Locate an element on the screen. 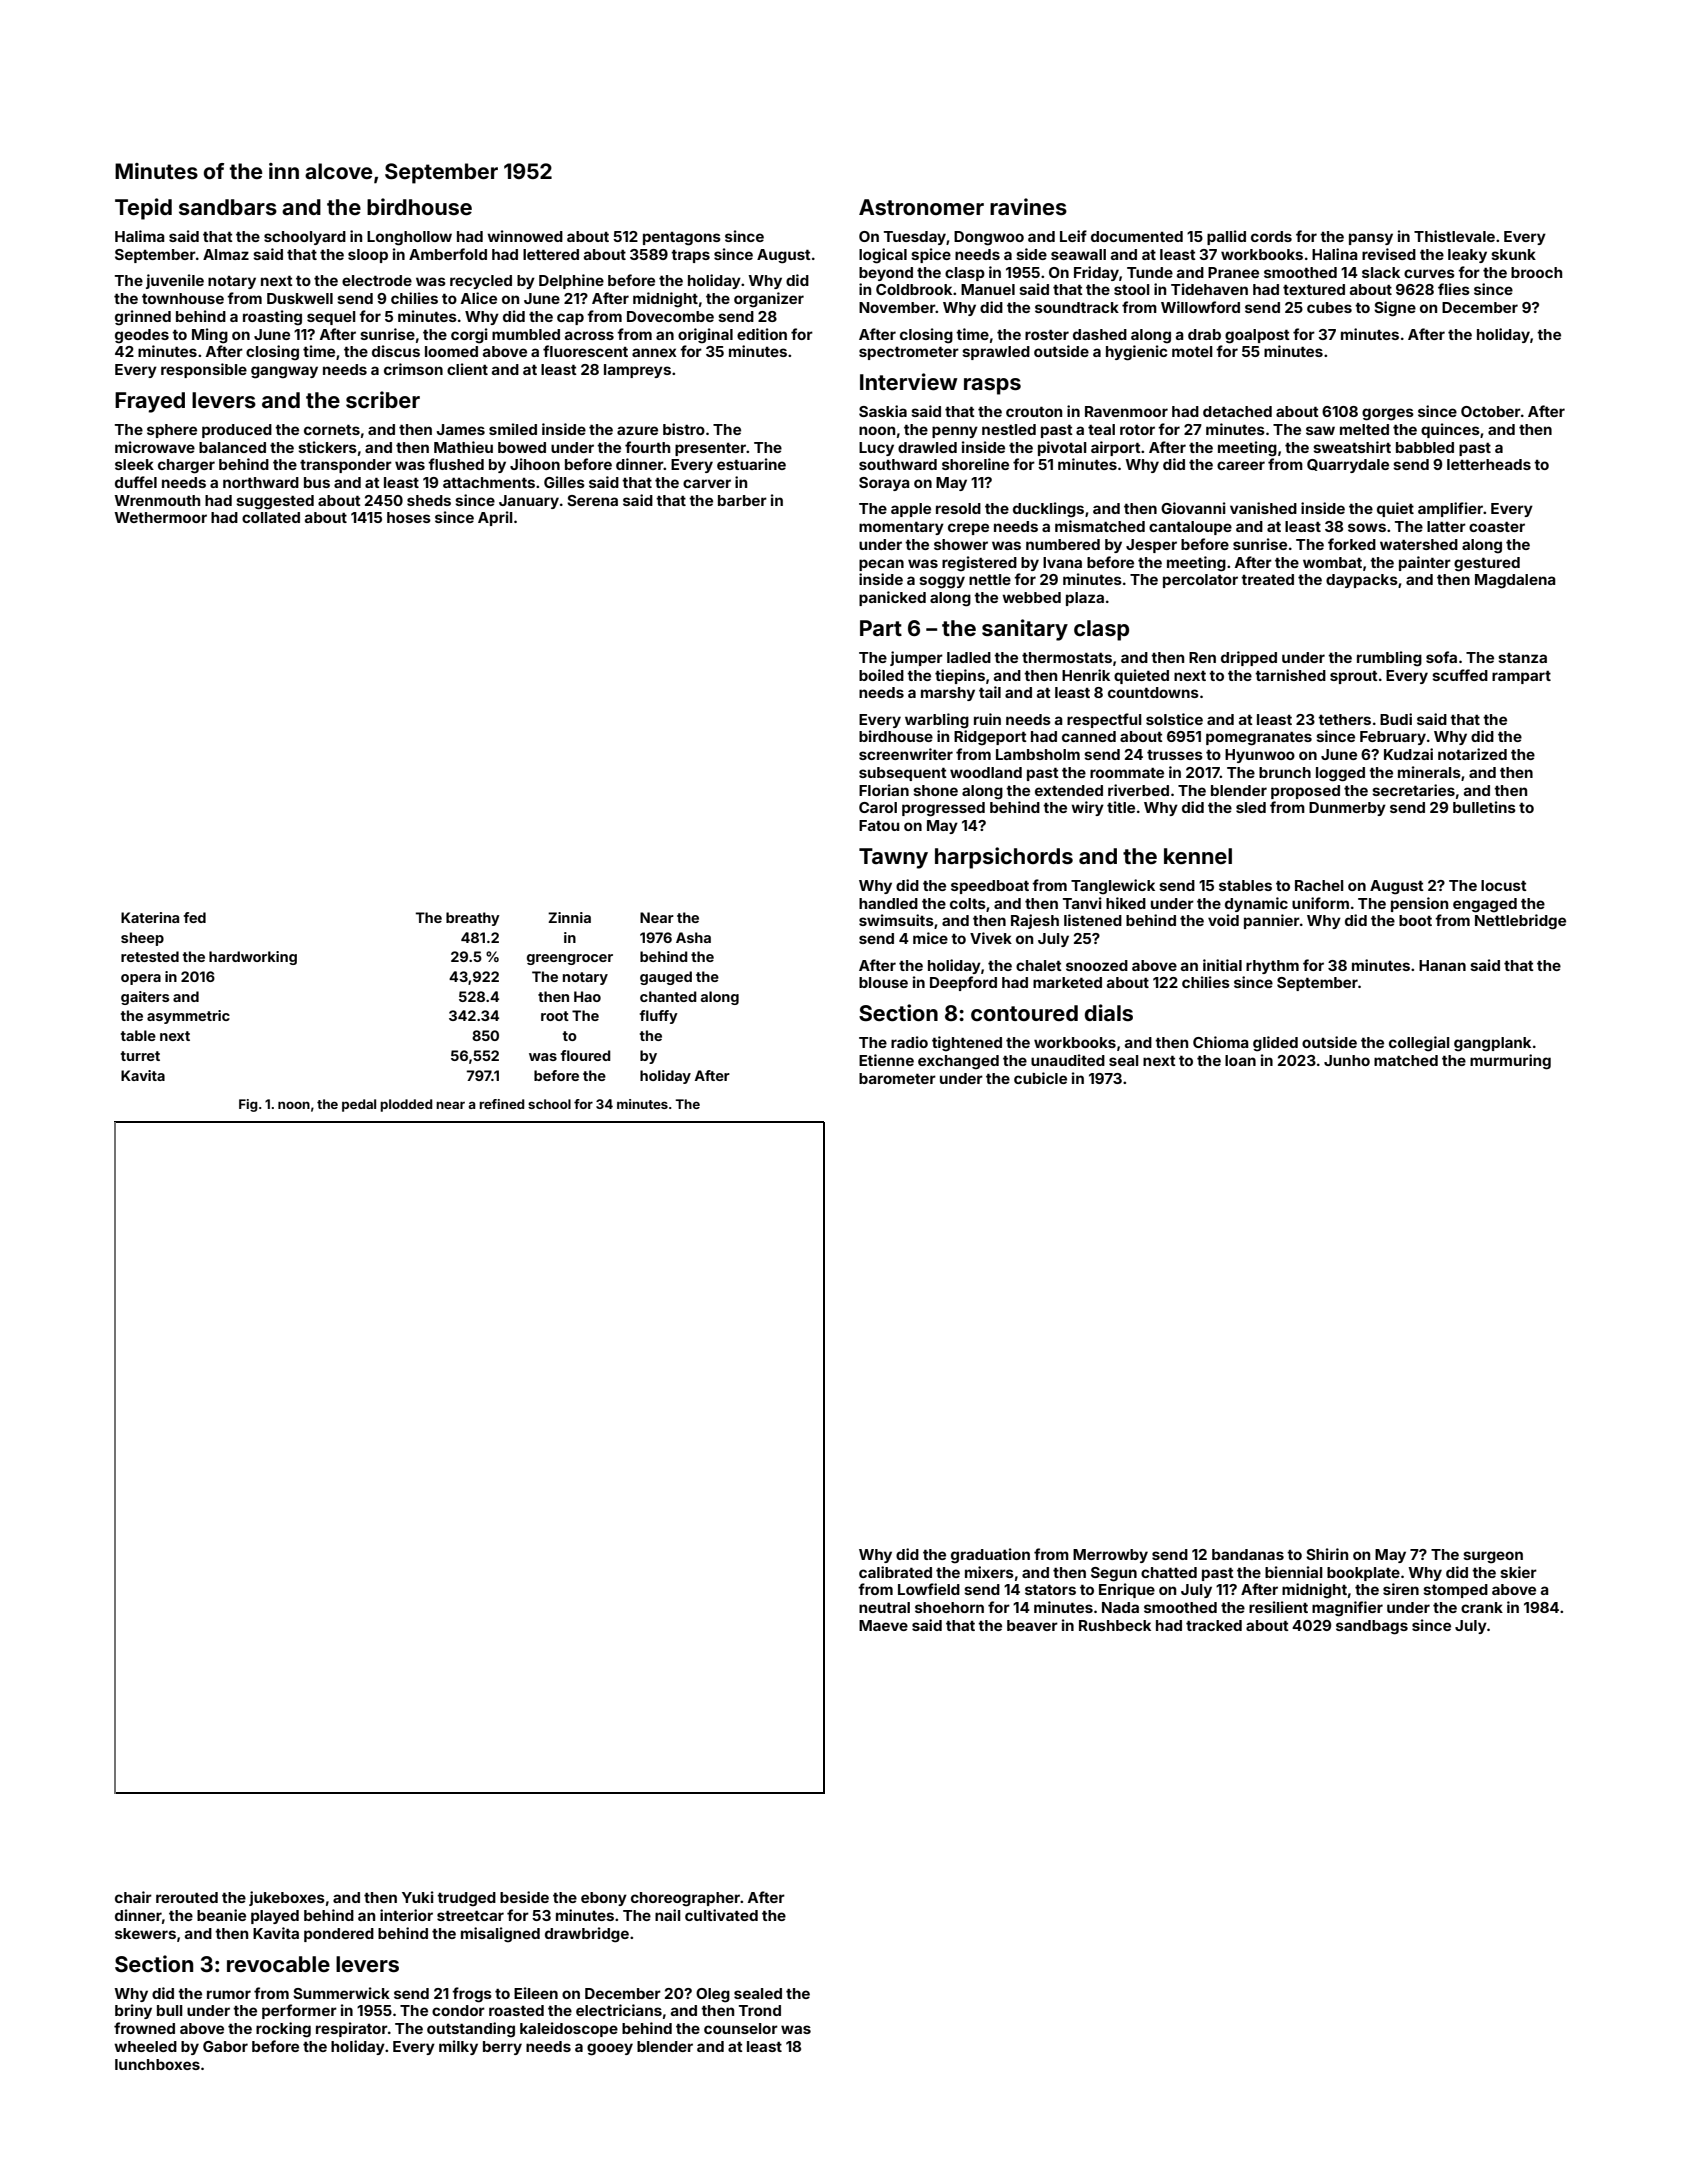  Longhollow is located at coordinates (409, 238).
